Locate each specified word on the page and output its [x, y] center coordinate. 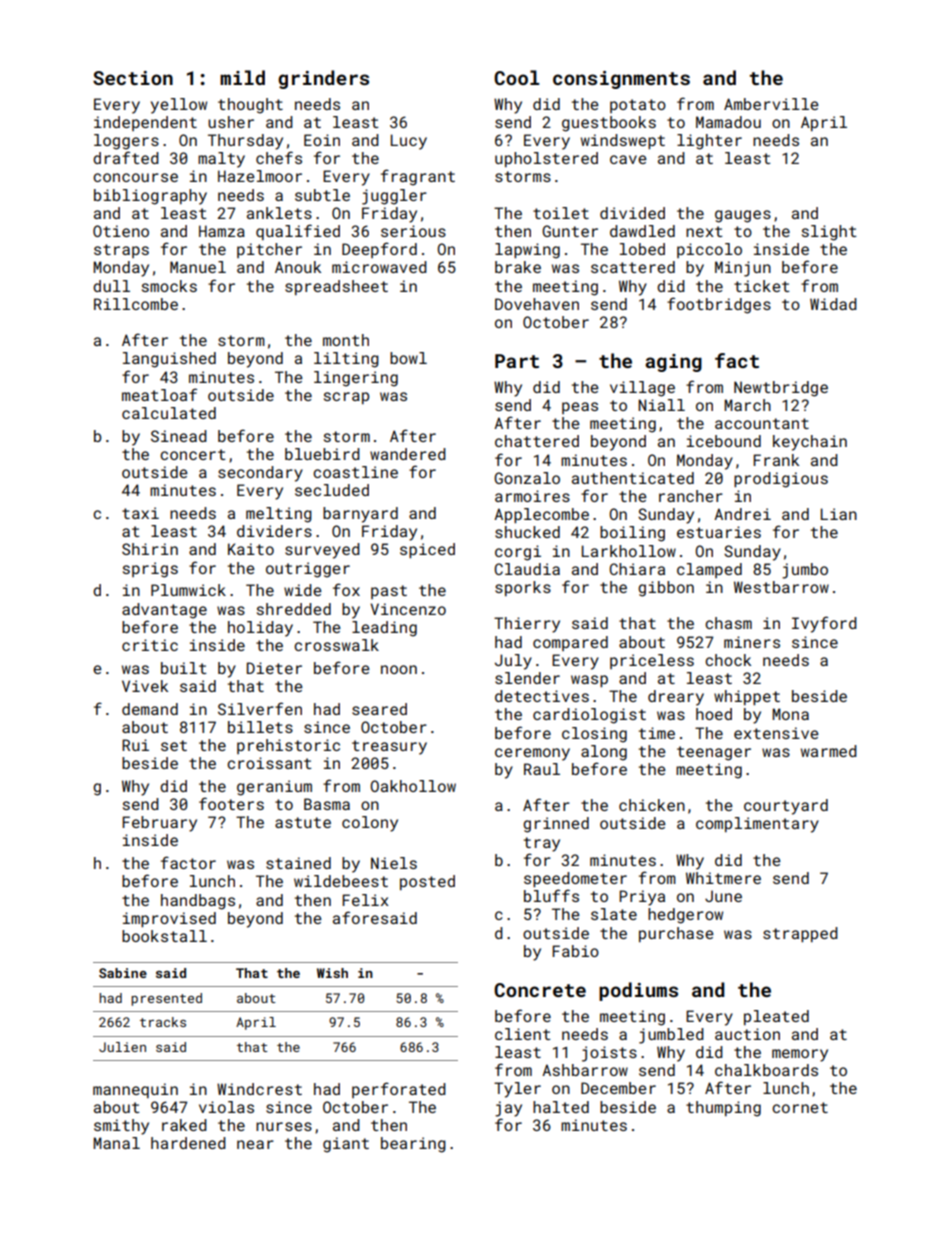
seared [379, 709]
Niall [661, 405]
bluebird [322, 454]
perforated [399, 1090]
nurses [284, 1126]
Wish [332, 973]
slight [829, 233]
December [618, 1088]
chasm [728, 623]
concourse [135, 177]
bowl [408, 358]
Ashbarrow [585, 1070]
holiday [260, 629]
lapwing [527, 251]
